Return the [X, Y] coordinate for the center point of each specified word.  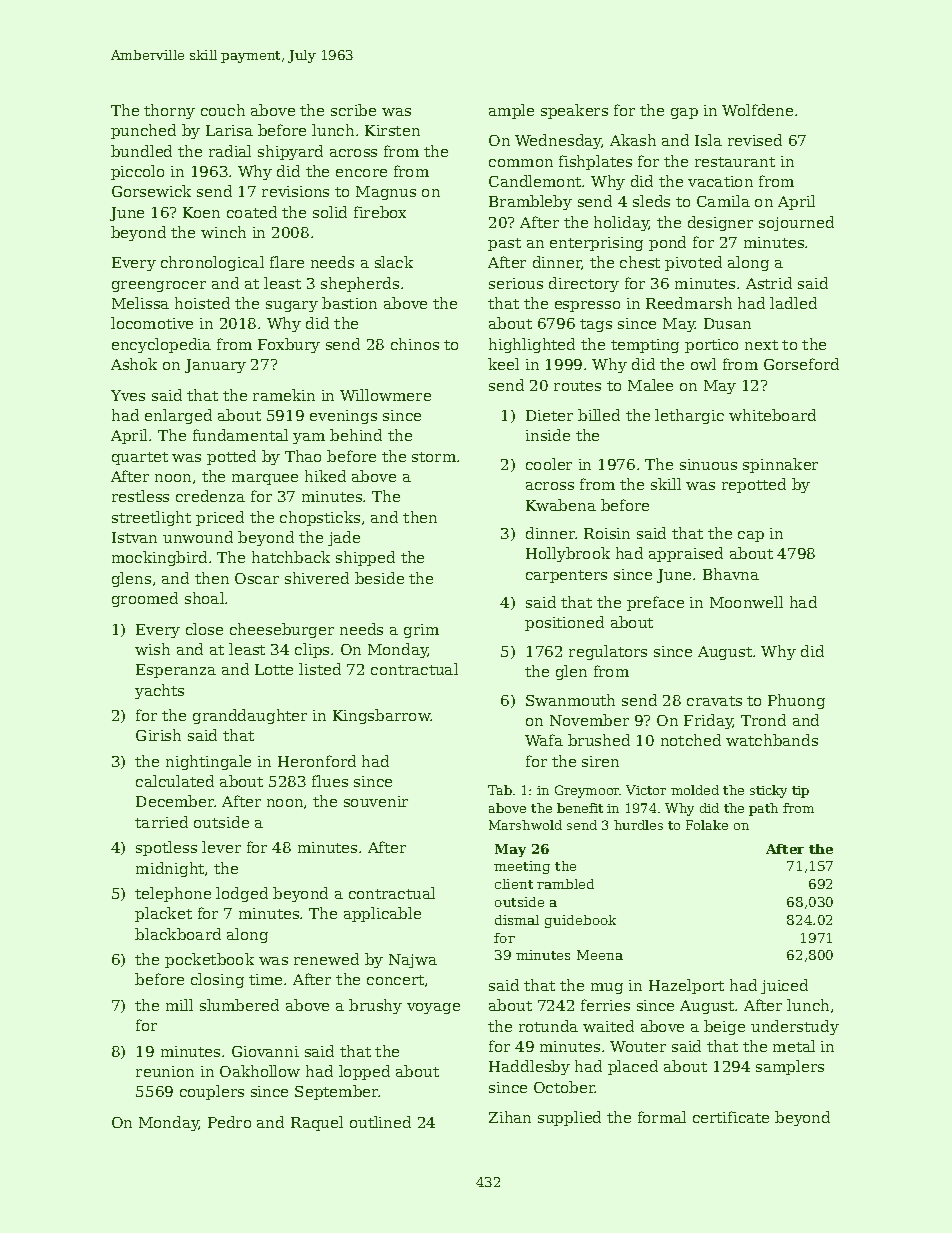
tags [596, 325]
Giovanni [265, 1051]
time [265, 979]
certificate [731, 1117]
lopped [364, 1072]
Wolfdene [757, 110]
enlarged [178, 416]
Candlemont [536, 181]
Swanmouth [570, 700]
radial [230, 151]
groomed [145, 599]
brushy [375, 1006]
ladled [793, 303]
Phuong [796, 701]
